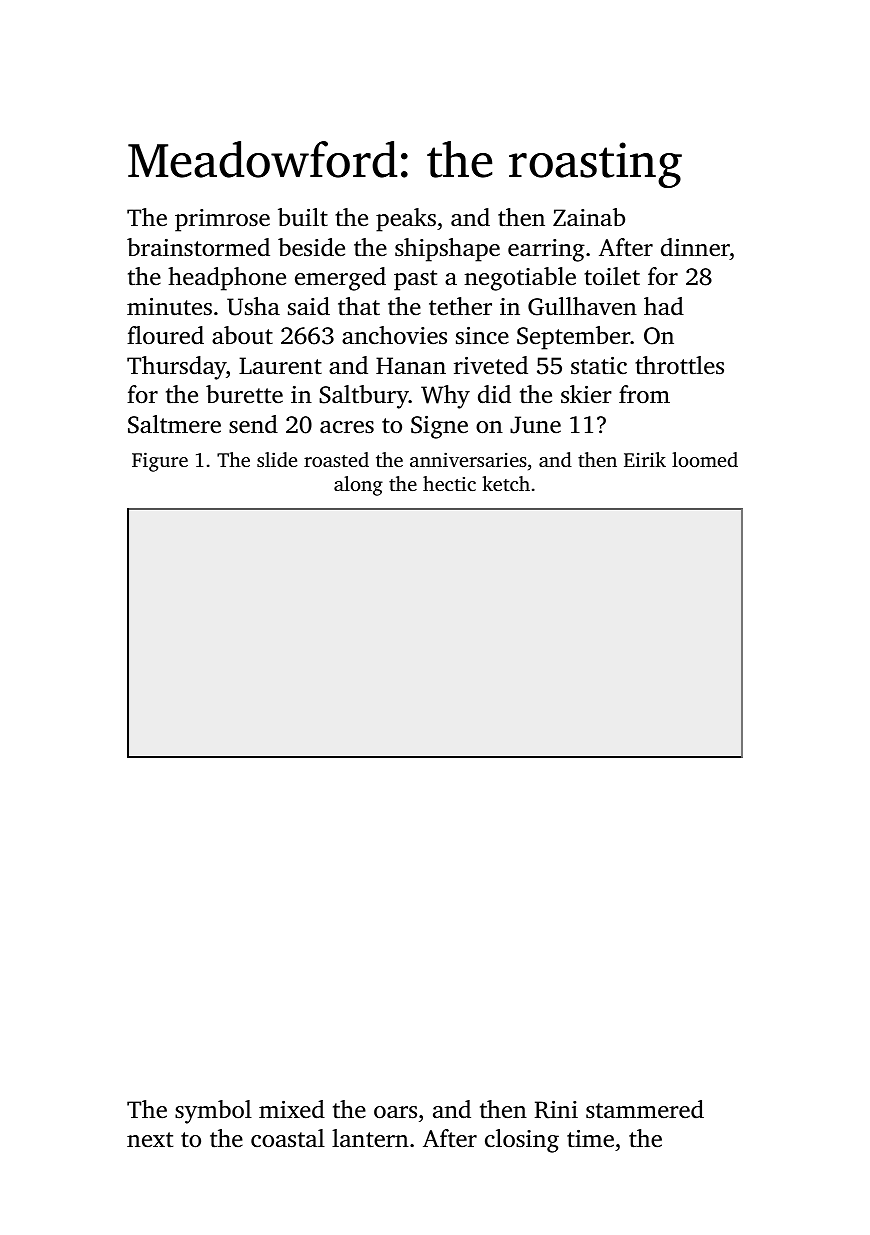 Image resolution: width=870 pixels, height=1235 pixels. What do you see at coordinates (645, 1109) in the screenshot?
I see `stammered` at bounding box center [645, 1109].
